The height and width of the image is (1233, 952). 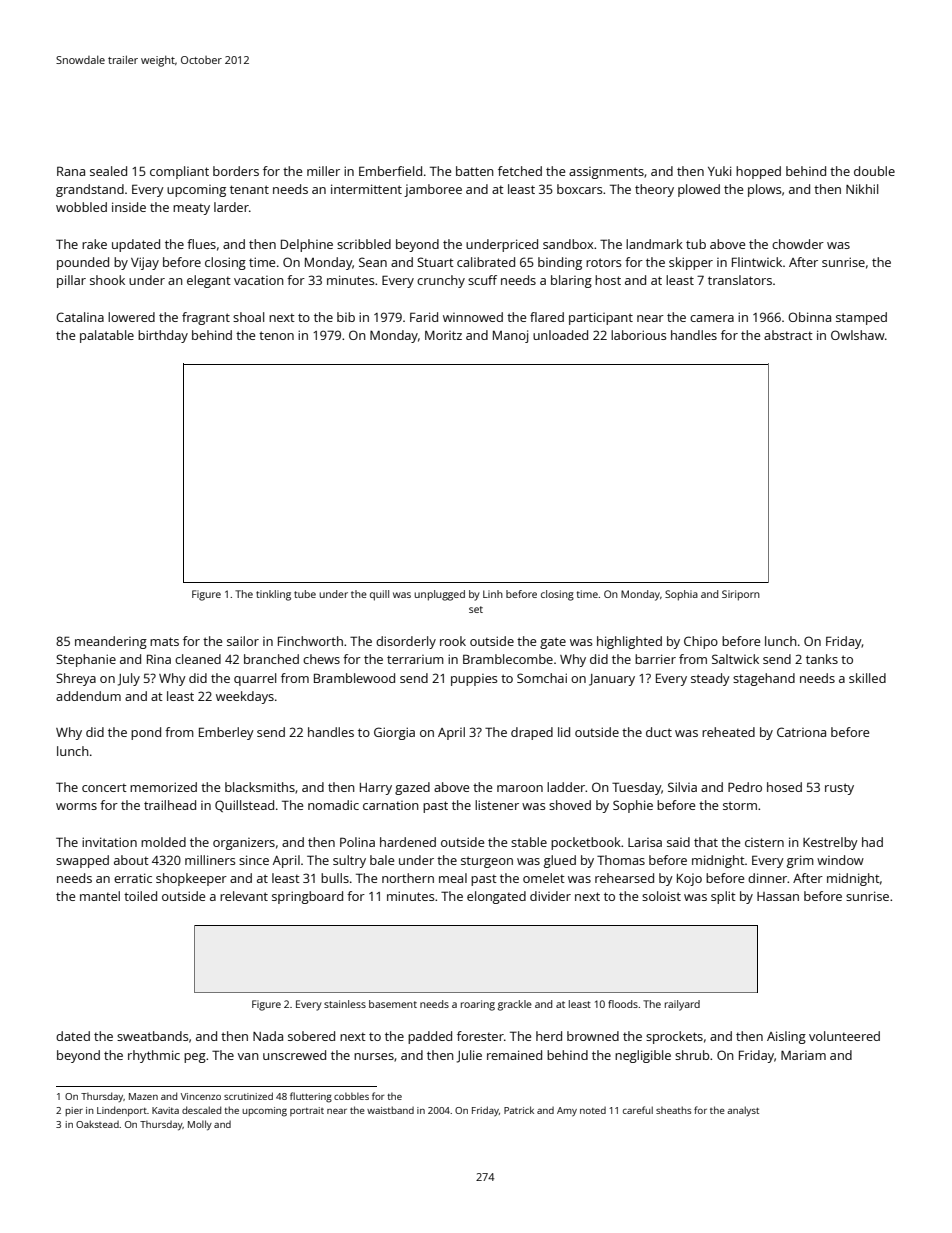 What do you see at coordinates (624, 878) in the image?
I see `rehearsed` at bounding box center [624, 878].
